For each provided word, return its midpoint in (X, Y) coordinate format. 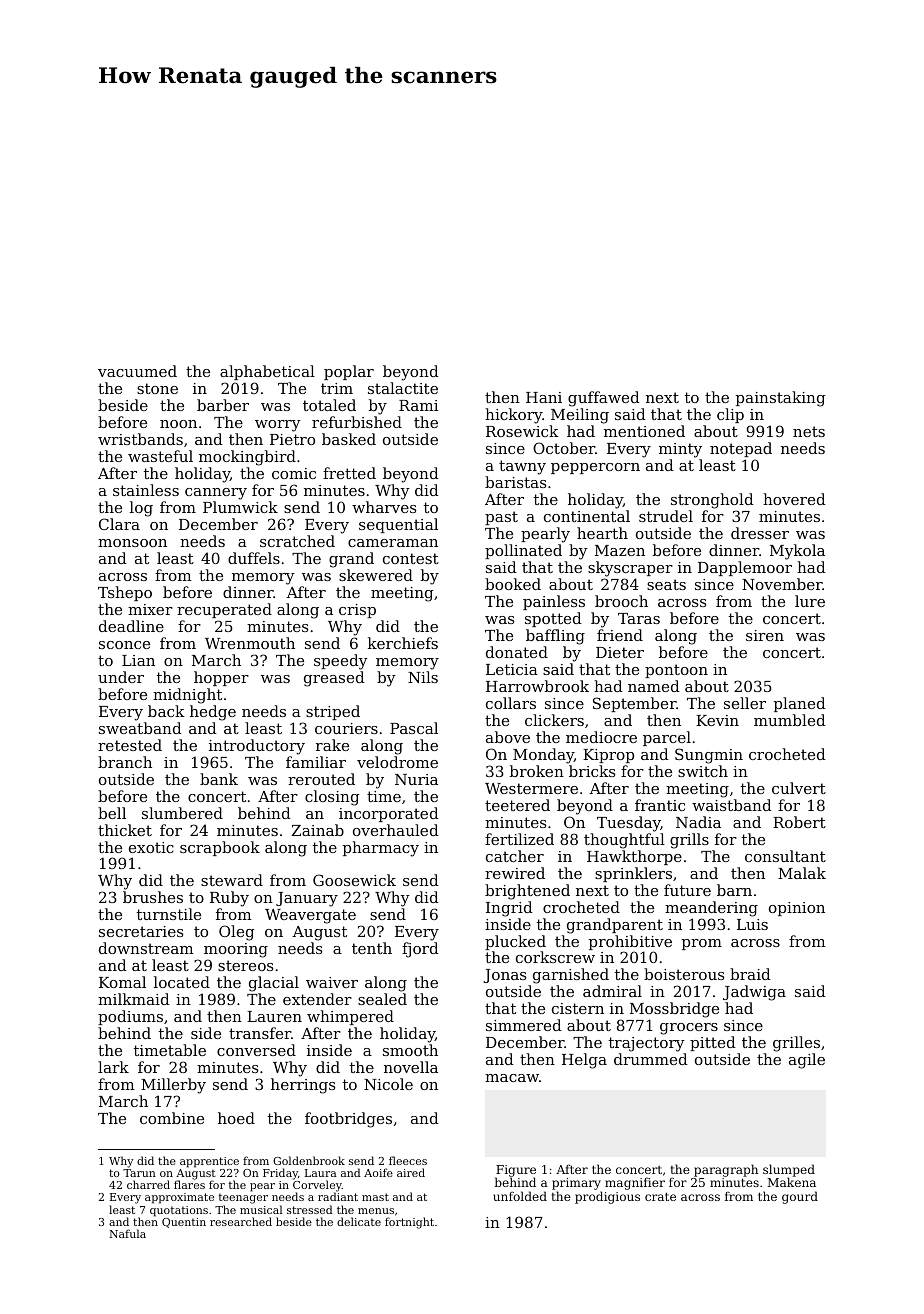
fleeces (408, 1160)
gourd (800, 1197)
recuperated (224, 610)
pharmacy (381, 849)
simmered (524, 1025)
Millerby (173, 1086)
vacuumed (137, 371)
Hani (544, 397)
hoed (236, 1118)
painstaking (781, 399)
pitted (713, 1043)
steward (232, 880)
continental (587, 516)
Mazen (620, 550)
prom (702, 944)
